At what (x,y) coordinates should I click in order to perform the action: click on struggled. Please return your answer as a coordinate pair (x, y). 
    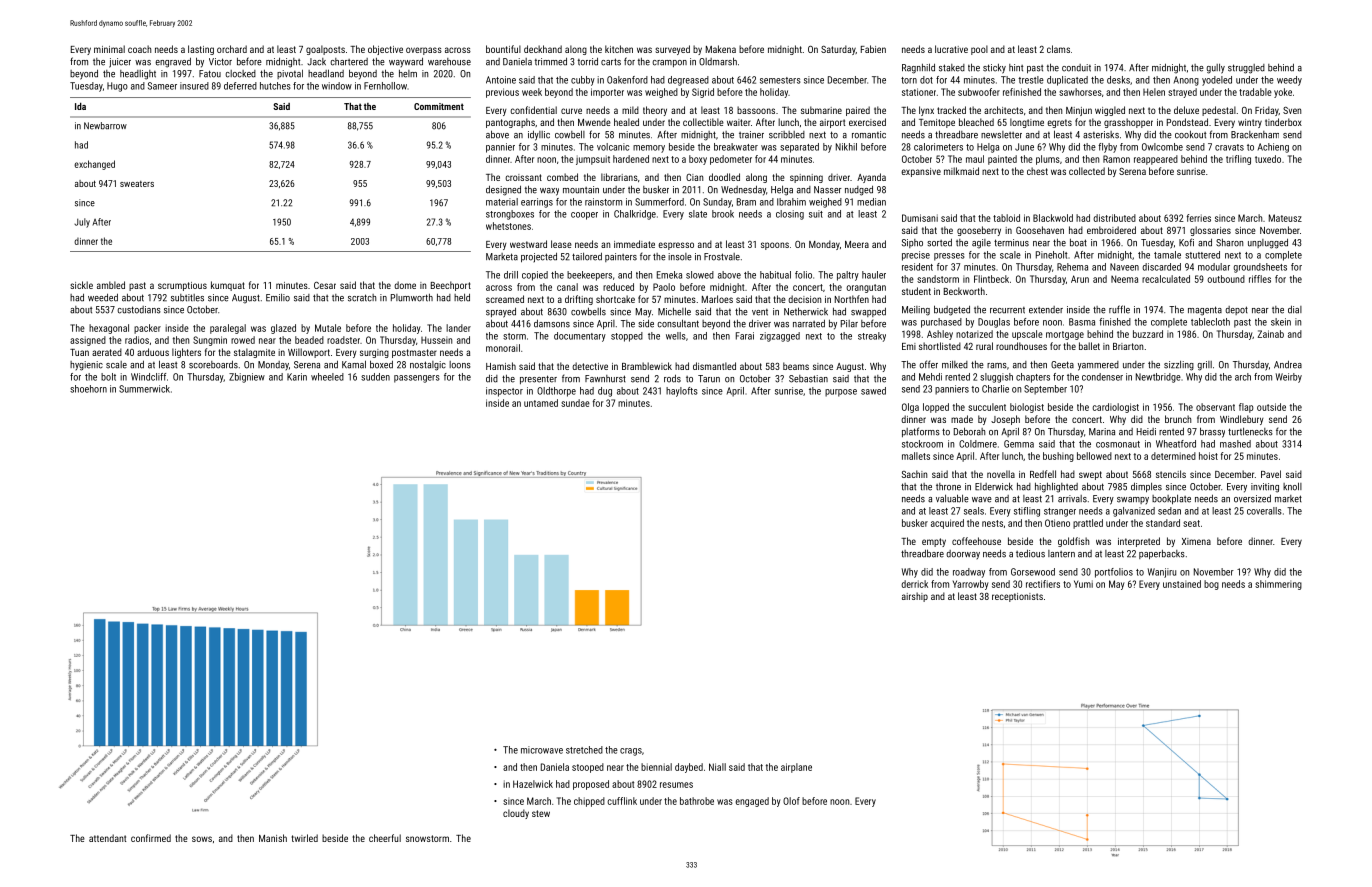
    Looking at the image, I should click on (1246, 69).
